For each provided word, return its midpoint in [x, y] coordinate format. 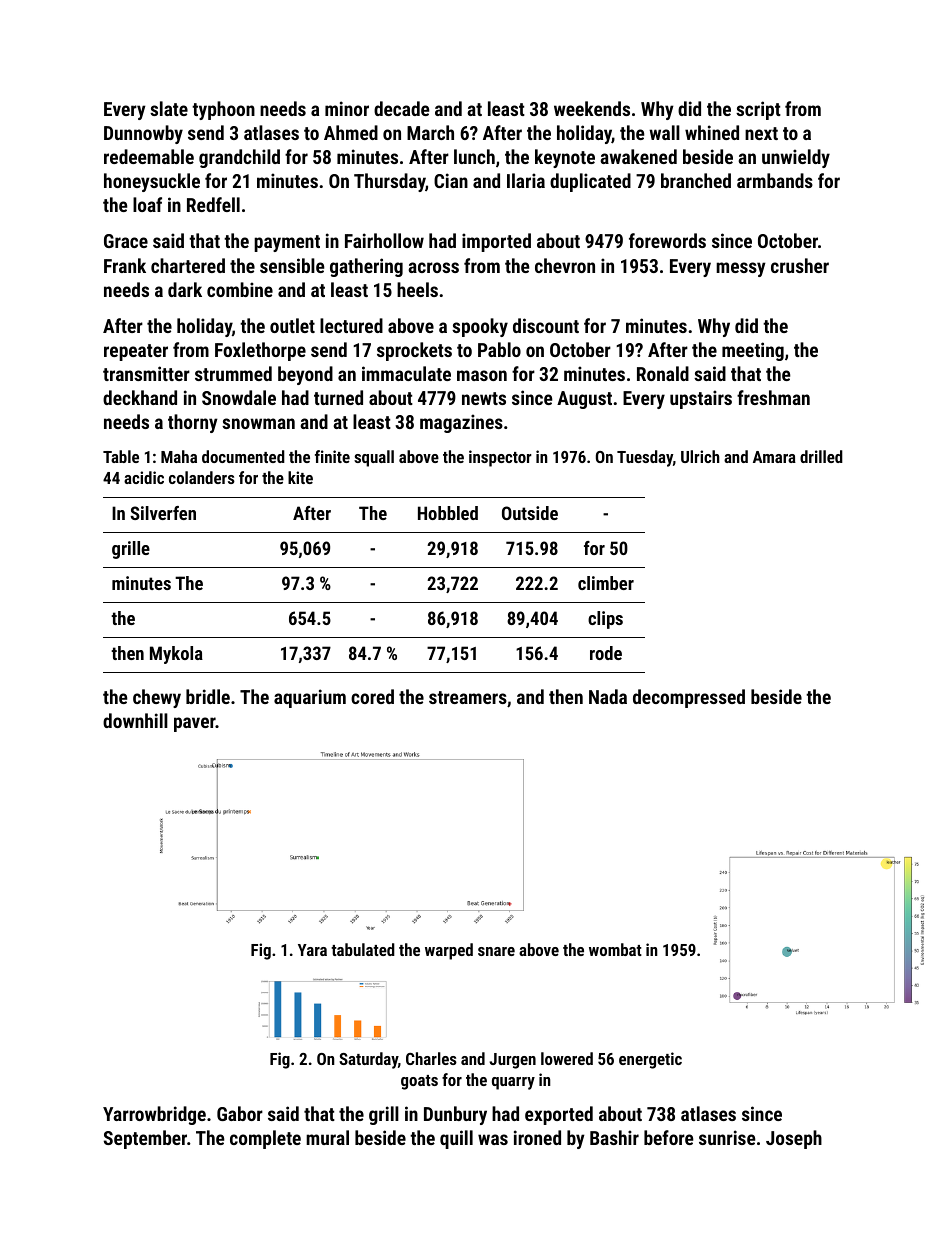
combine [240, 289]
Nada [608, 696]
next [761, 133]
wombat [615, 949]
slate [169, 108]
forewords [667, 240]
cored [372, 696]
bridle [208, 696]
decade [401, 108]
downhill [135, 720]
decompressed [689, 698]
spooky [480, 327]
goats [419, 1082]
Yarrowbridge [154, 1115]
